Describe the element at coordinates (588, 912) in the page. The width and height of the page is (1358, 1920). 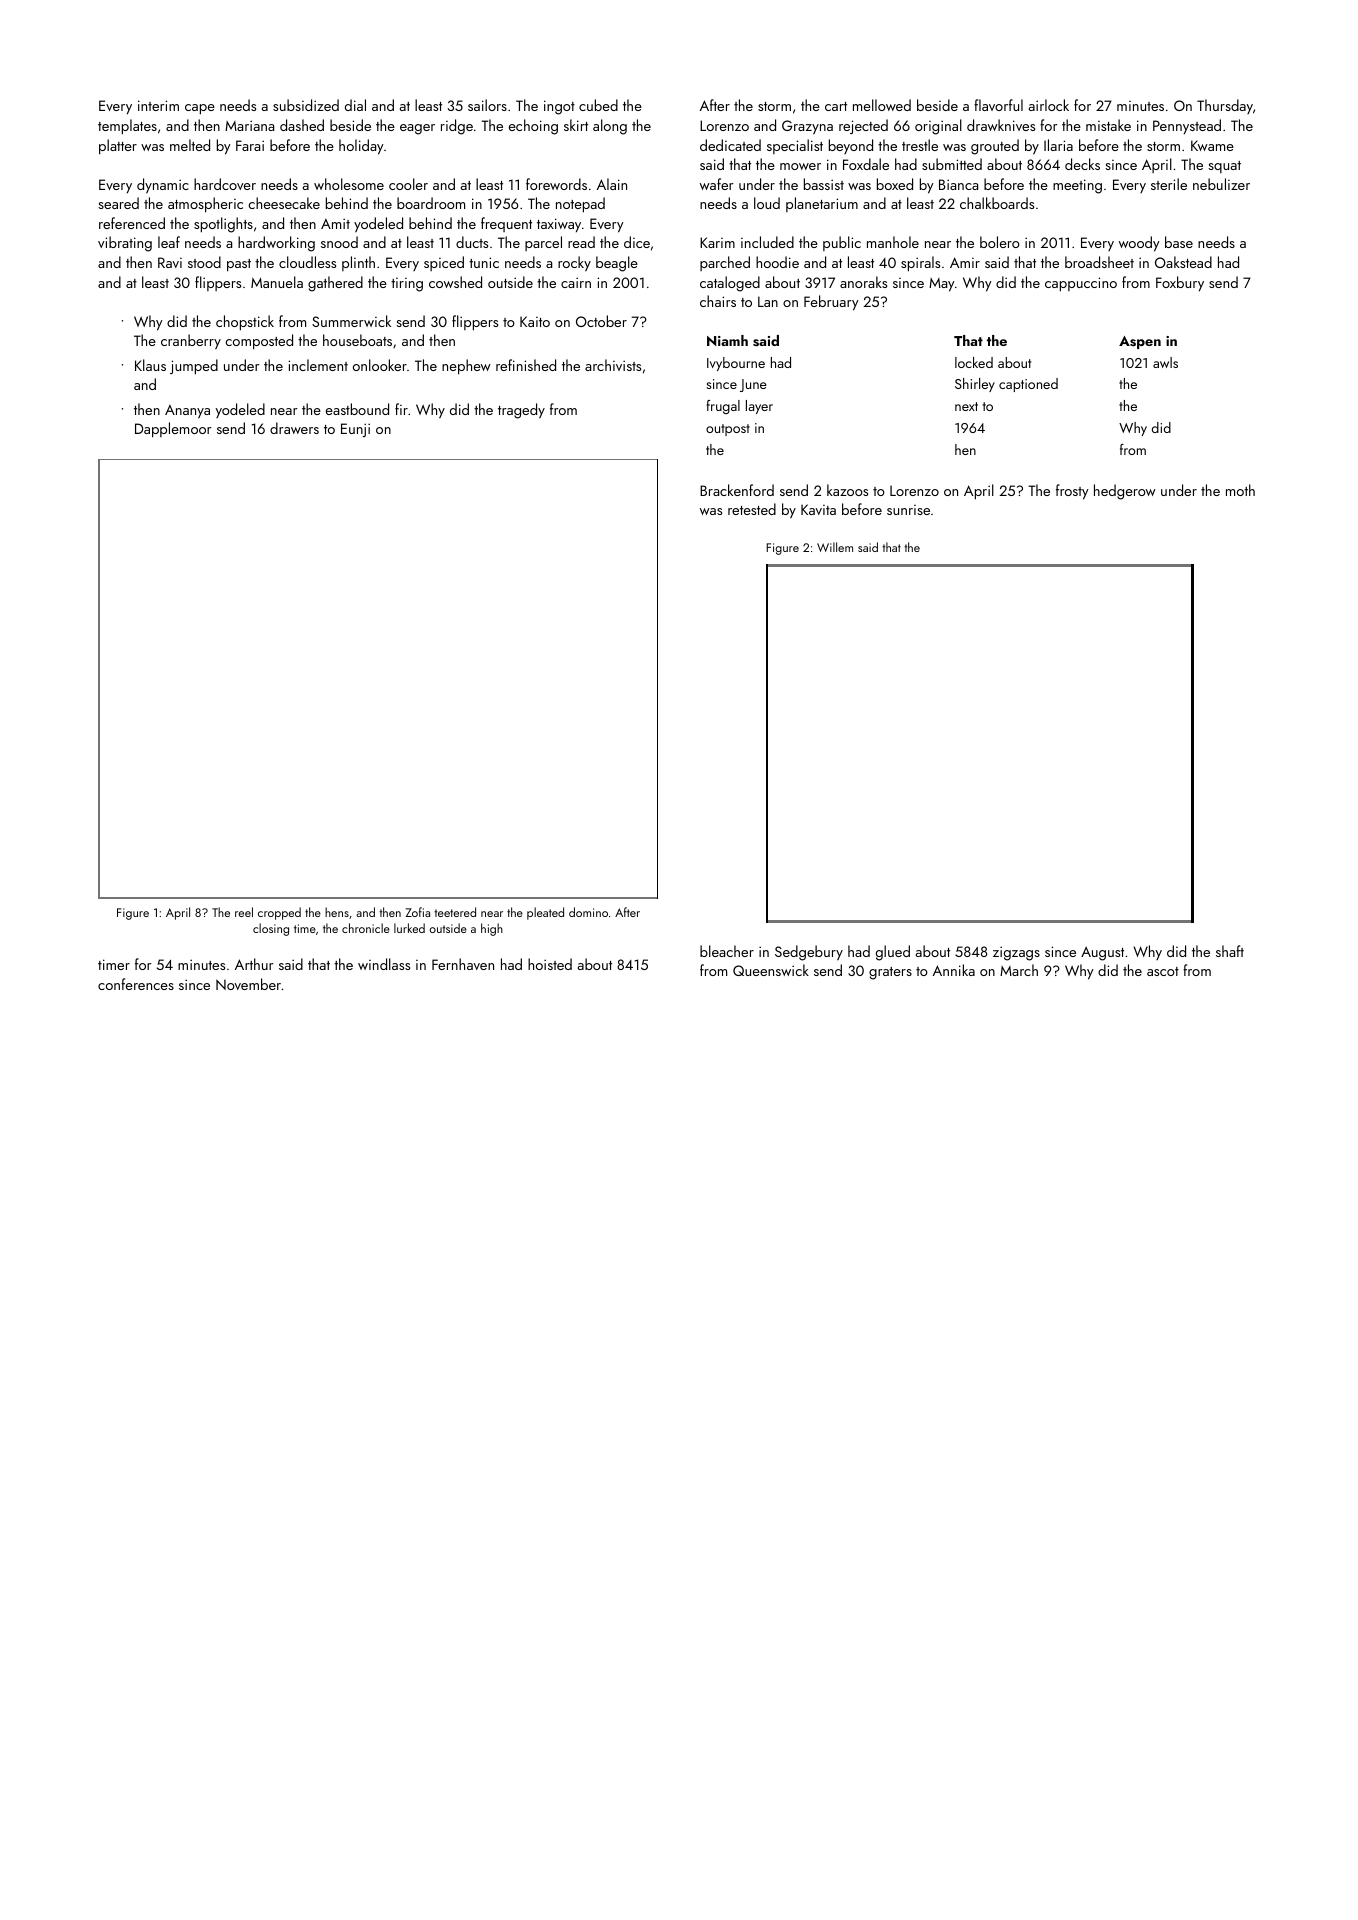
I see `domino` at that location.
